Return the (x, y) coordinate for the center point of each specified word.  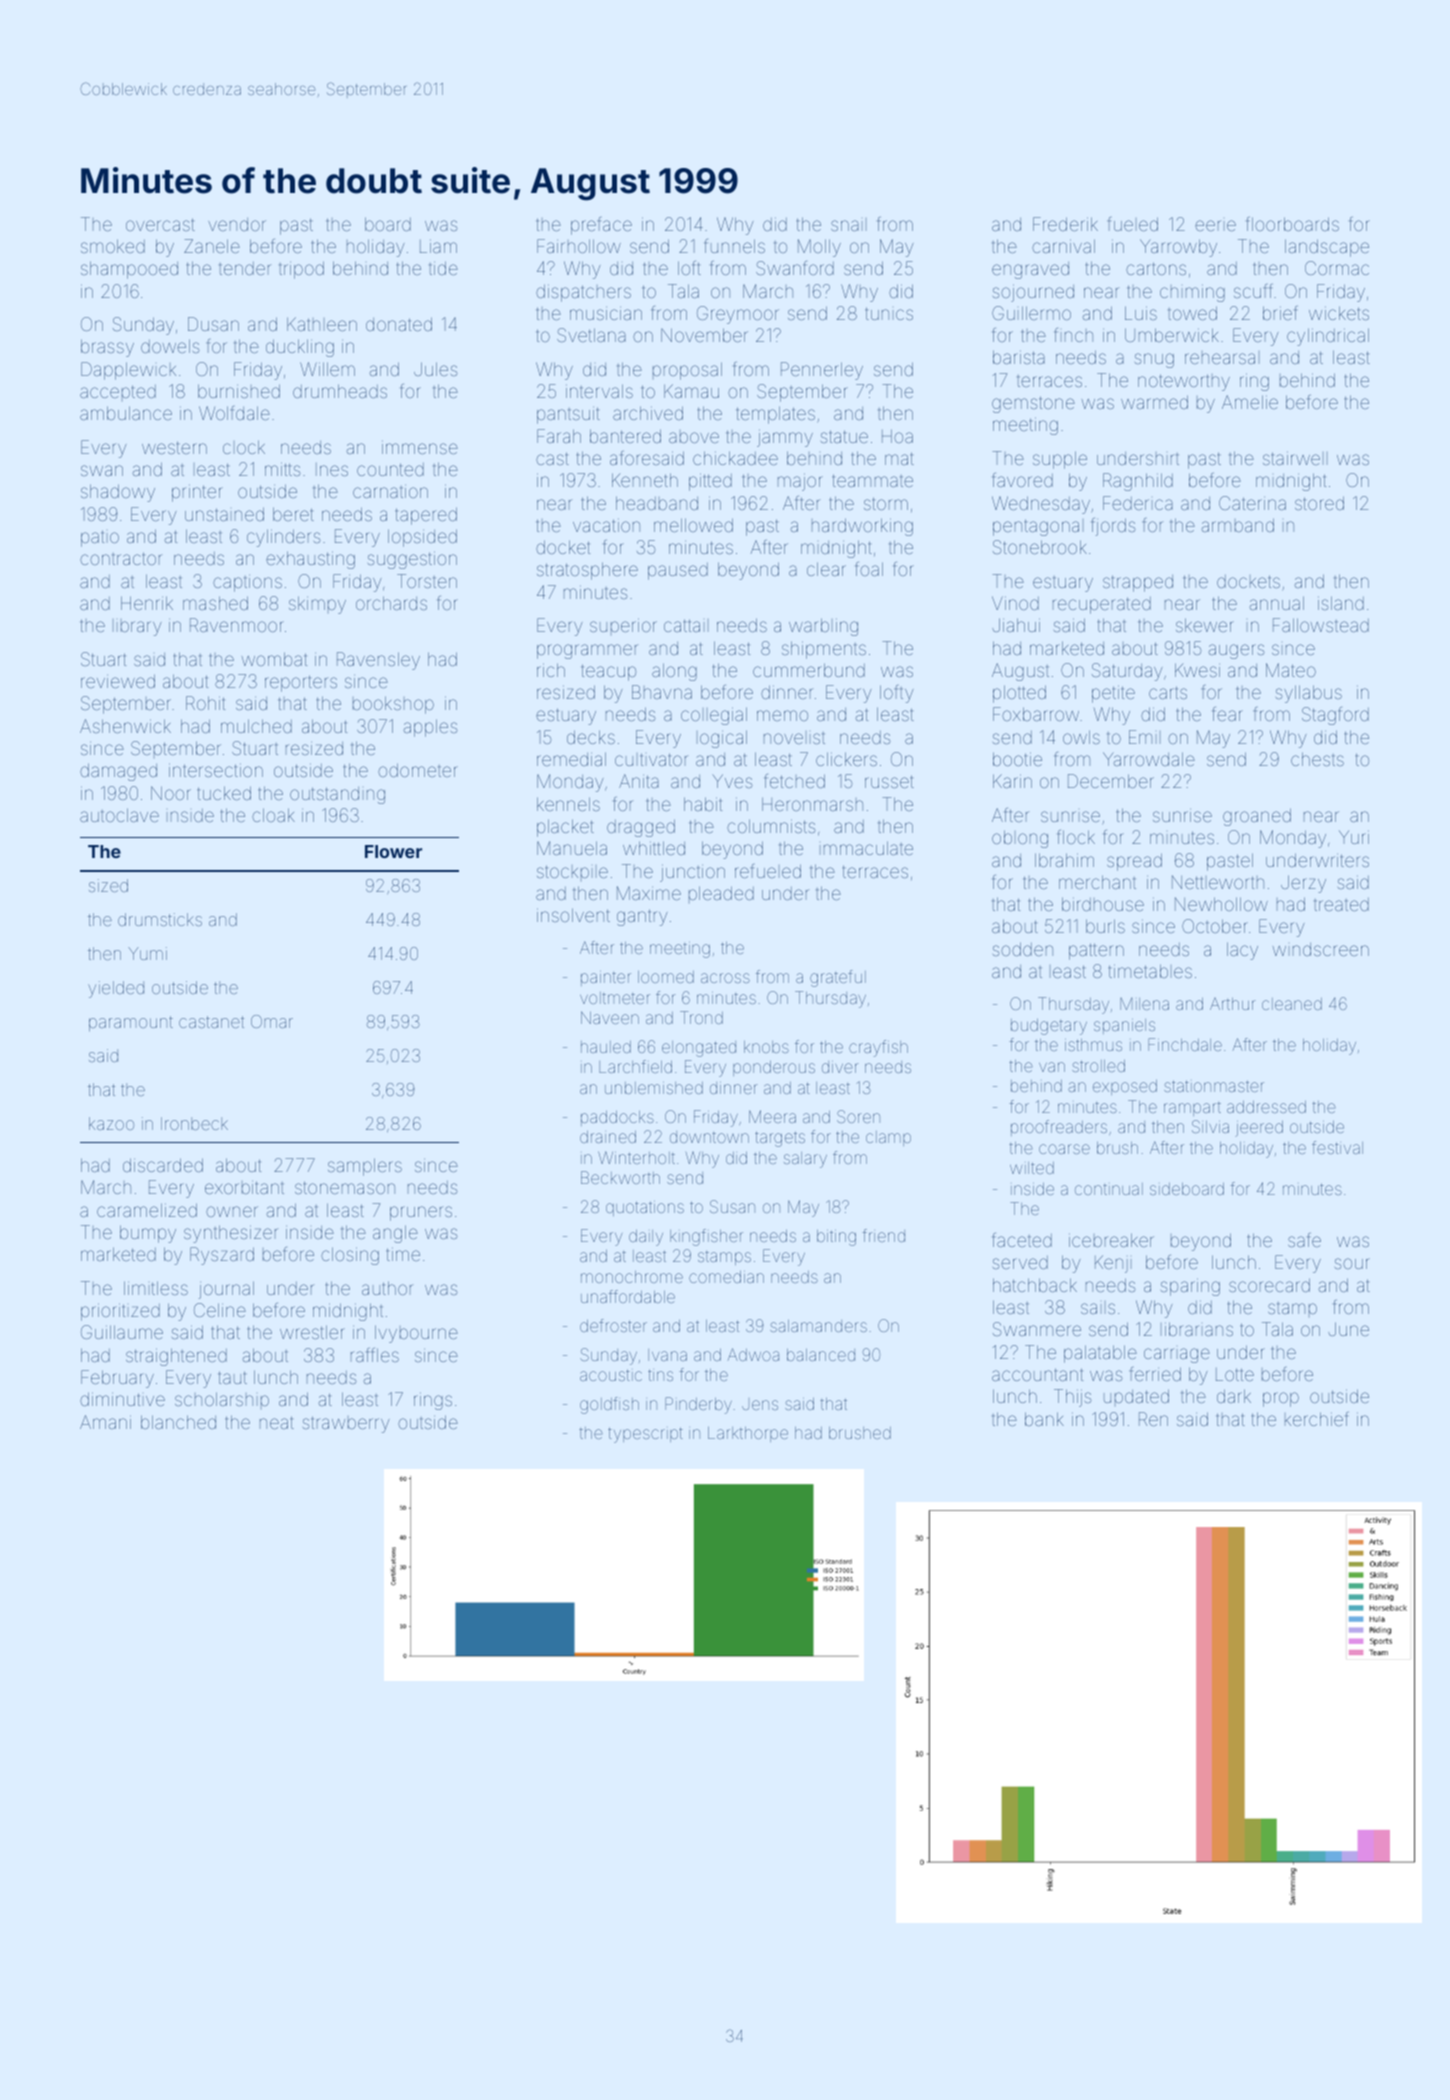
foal (869, 569)
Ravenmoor (237, 625)
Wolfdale (234, 413)
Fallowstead (1321, 625)
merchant (1097, 882)
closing (350, 1256)
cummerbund (809, 670)
